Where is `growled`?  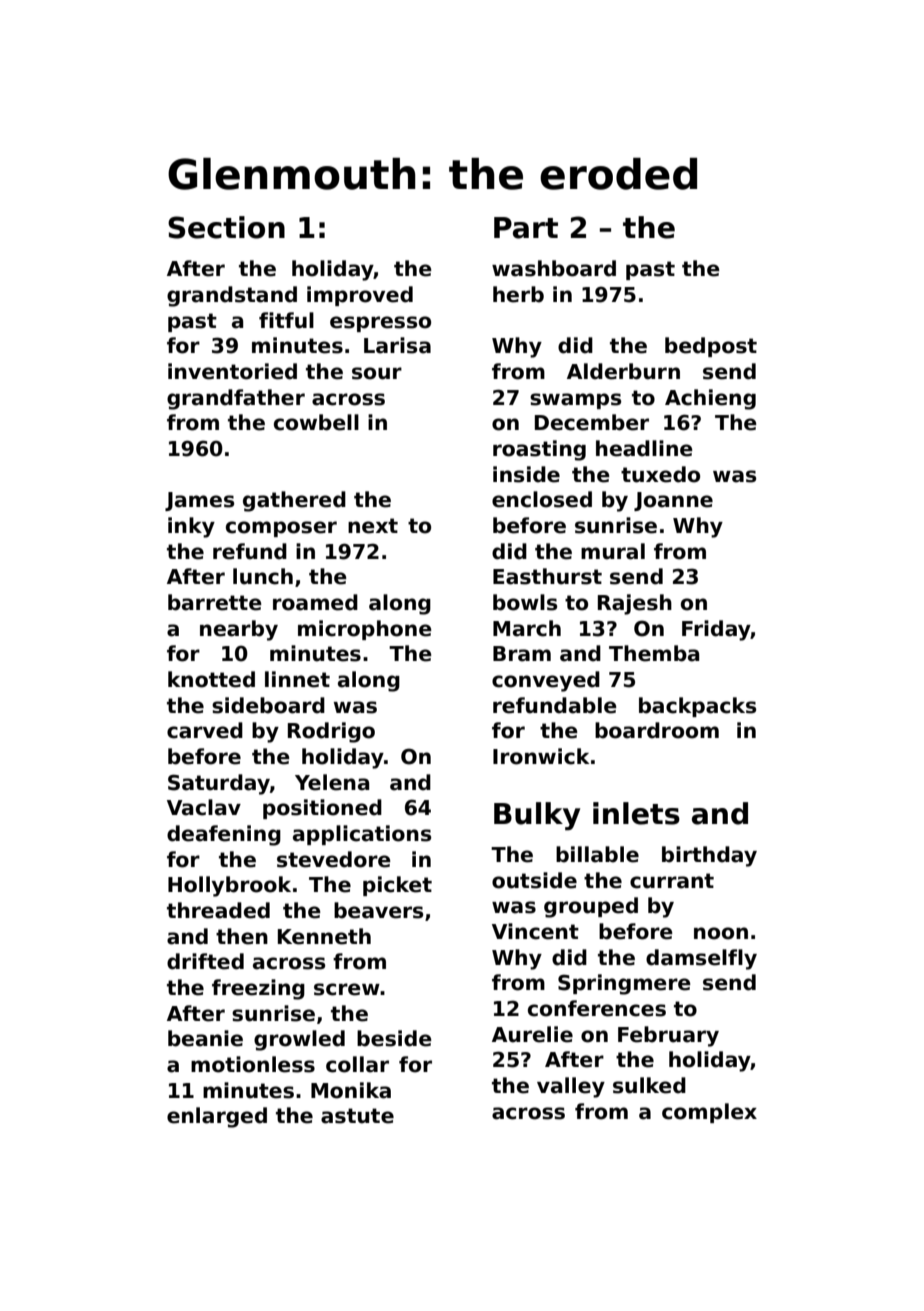
growled is located at coordinates (299, 1040).
